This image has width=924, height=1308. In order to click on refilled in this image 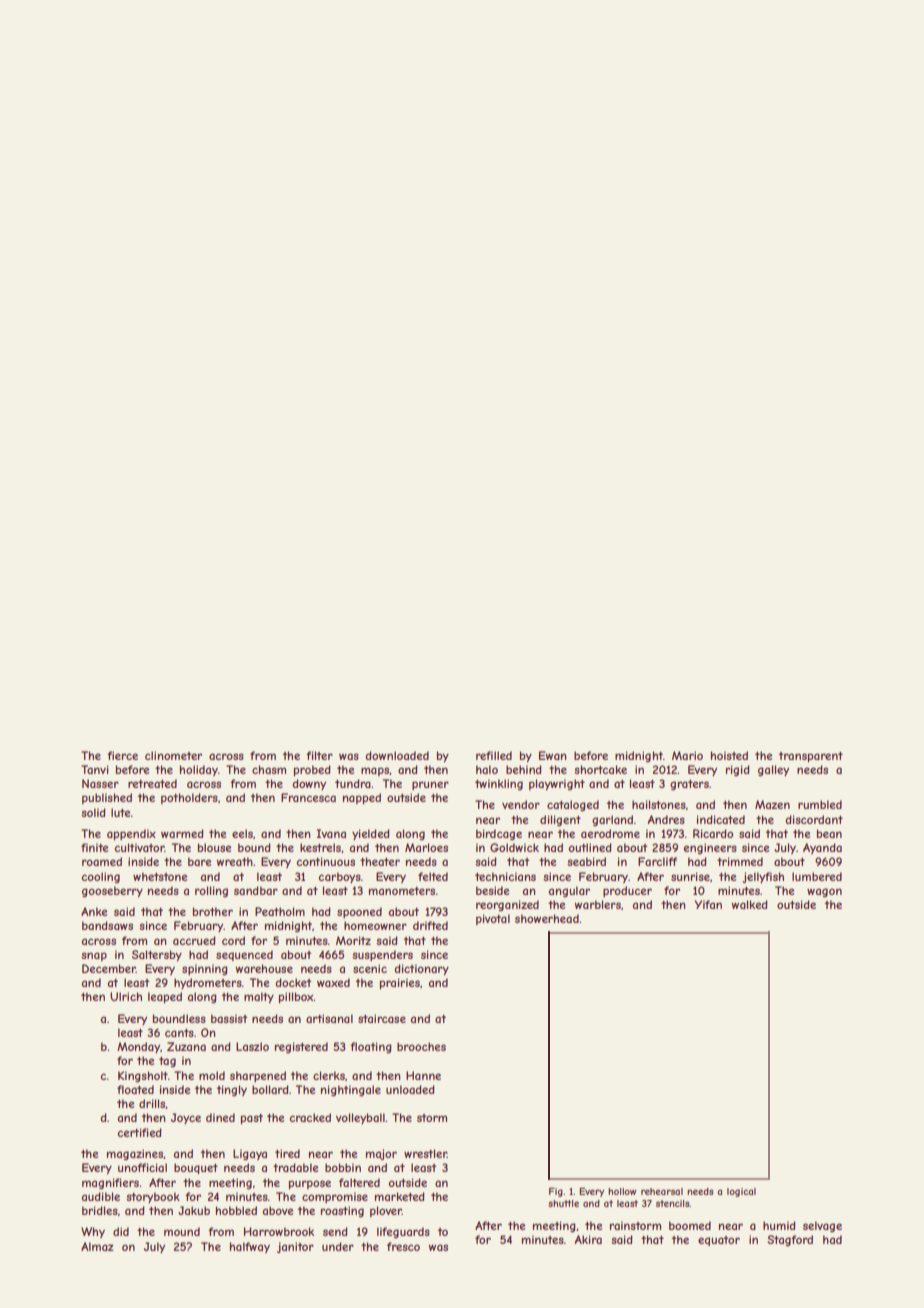, I will do `click(494, 755)`.
